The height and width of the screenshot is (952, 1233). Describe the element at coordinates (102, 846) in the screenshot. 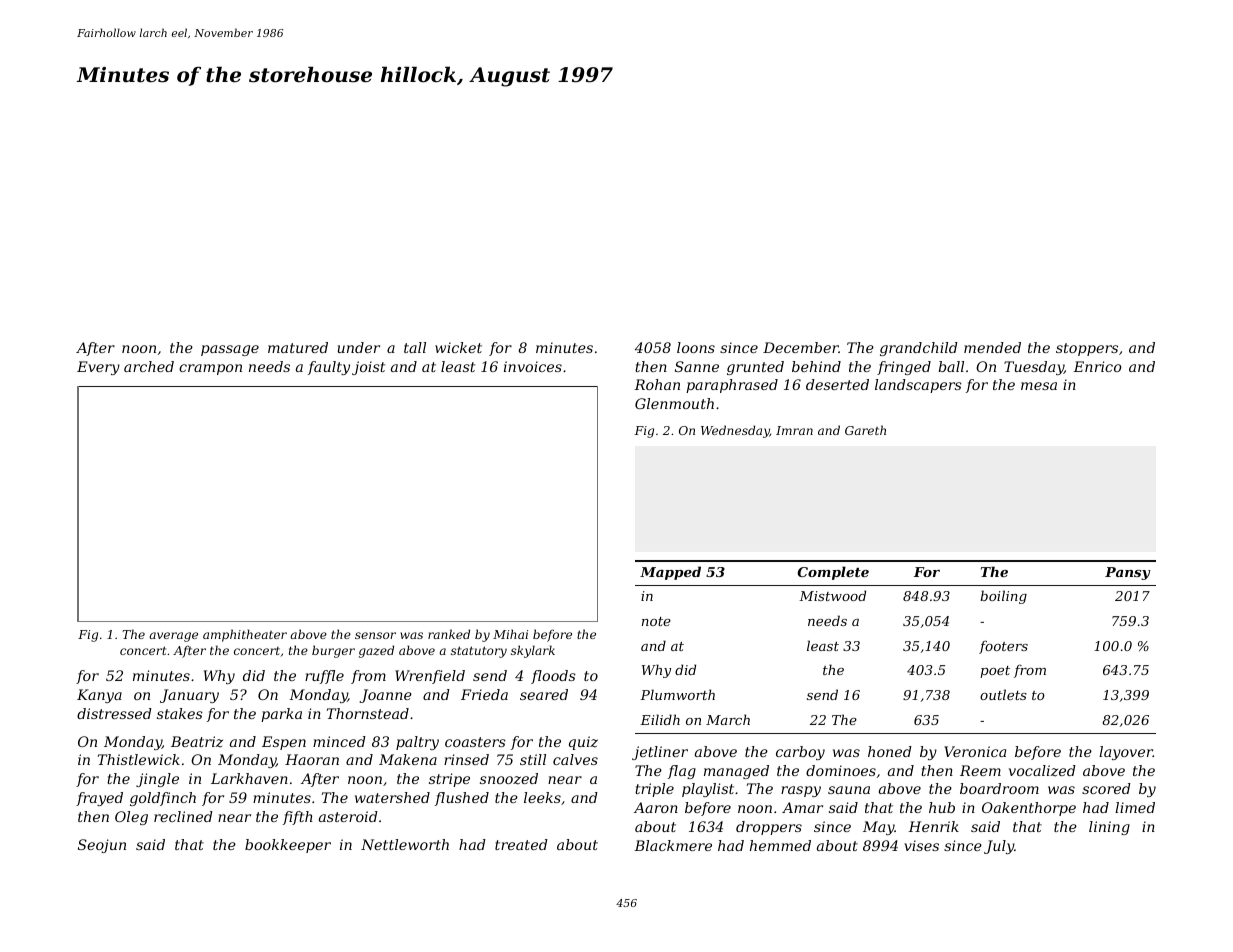

I see `Seojun` at that location.
